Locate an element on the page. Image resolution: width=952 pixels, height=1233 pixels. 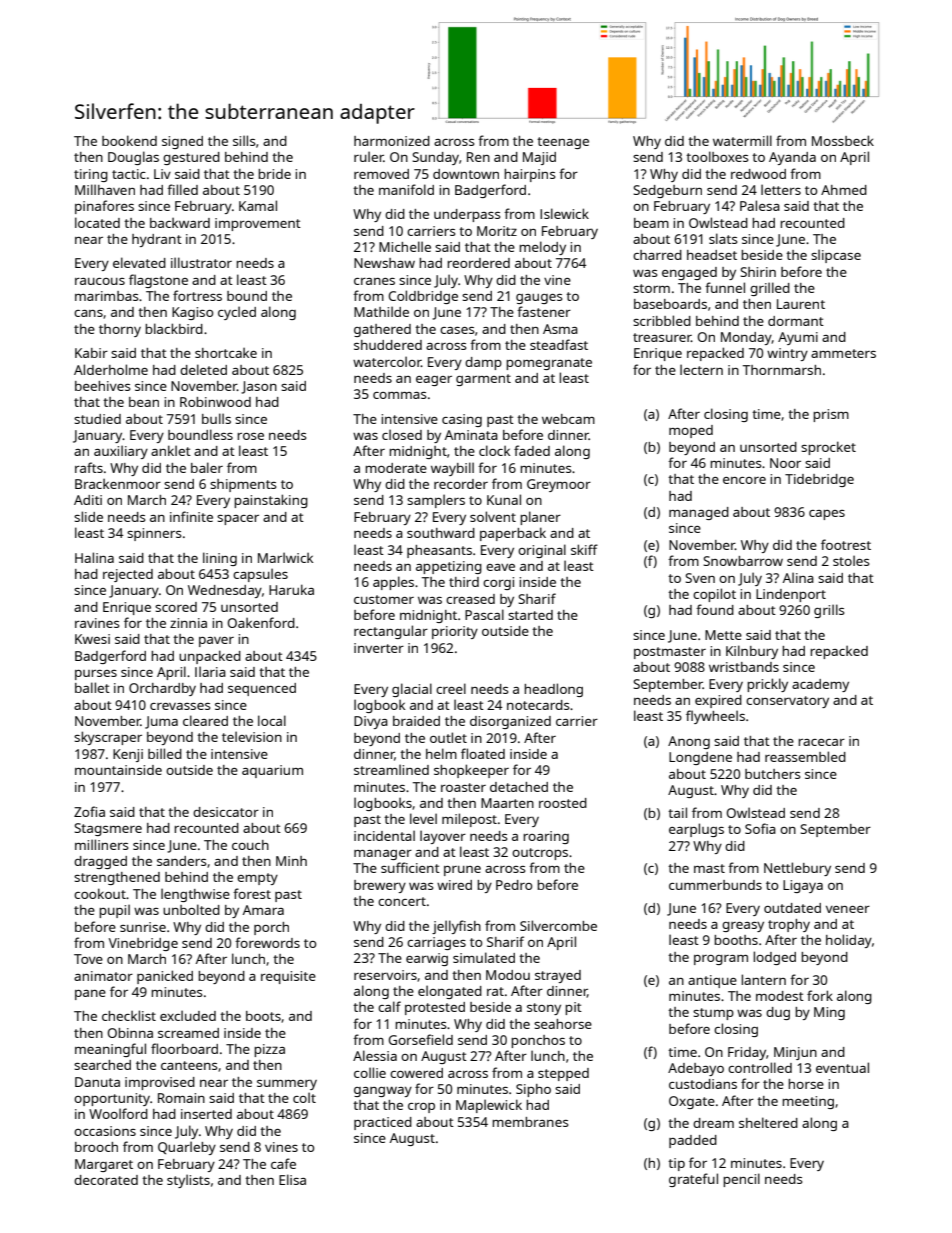
apples is located at coordinates (393, 583).
